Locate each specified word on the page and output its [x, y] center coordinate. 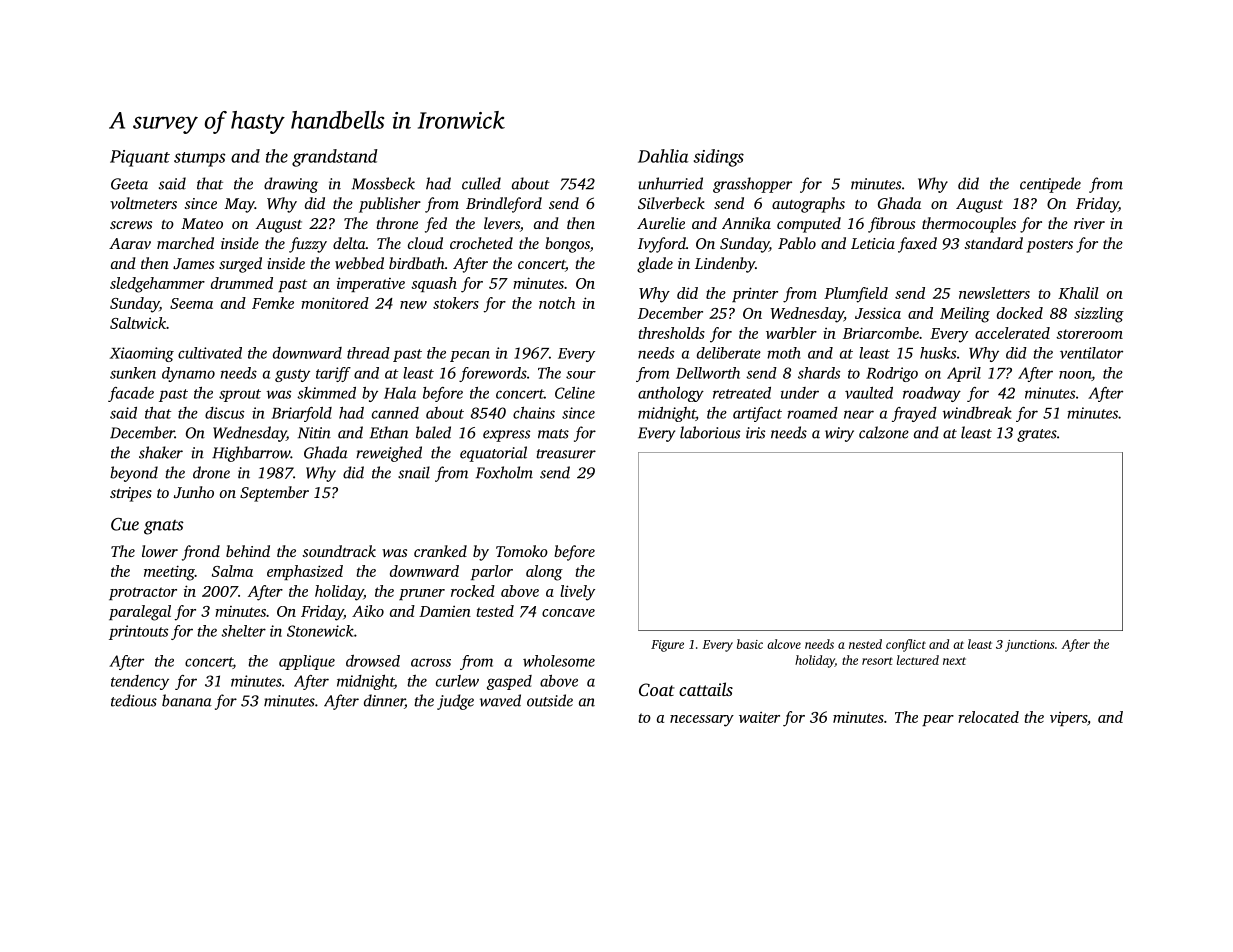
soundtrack [339, 551]
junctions [1030, 646]
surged [240, 265]
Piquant [140, 158]
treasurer [566, 454]
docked [1020, 313]
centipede [1050, 185]
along [544, 573]
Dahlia [663, 156]
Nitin [314, 433]
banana [187, 700]
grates [1037, 435]
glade [655, 265]
